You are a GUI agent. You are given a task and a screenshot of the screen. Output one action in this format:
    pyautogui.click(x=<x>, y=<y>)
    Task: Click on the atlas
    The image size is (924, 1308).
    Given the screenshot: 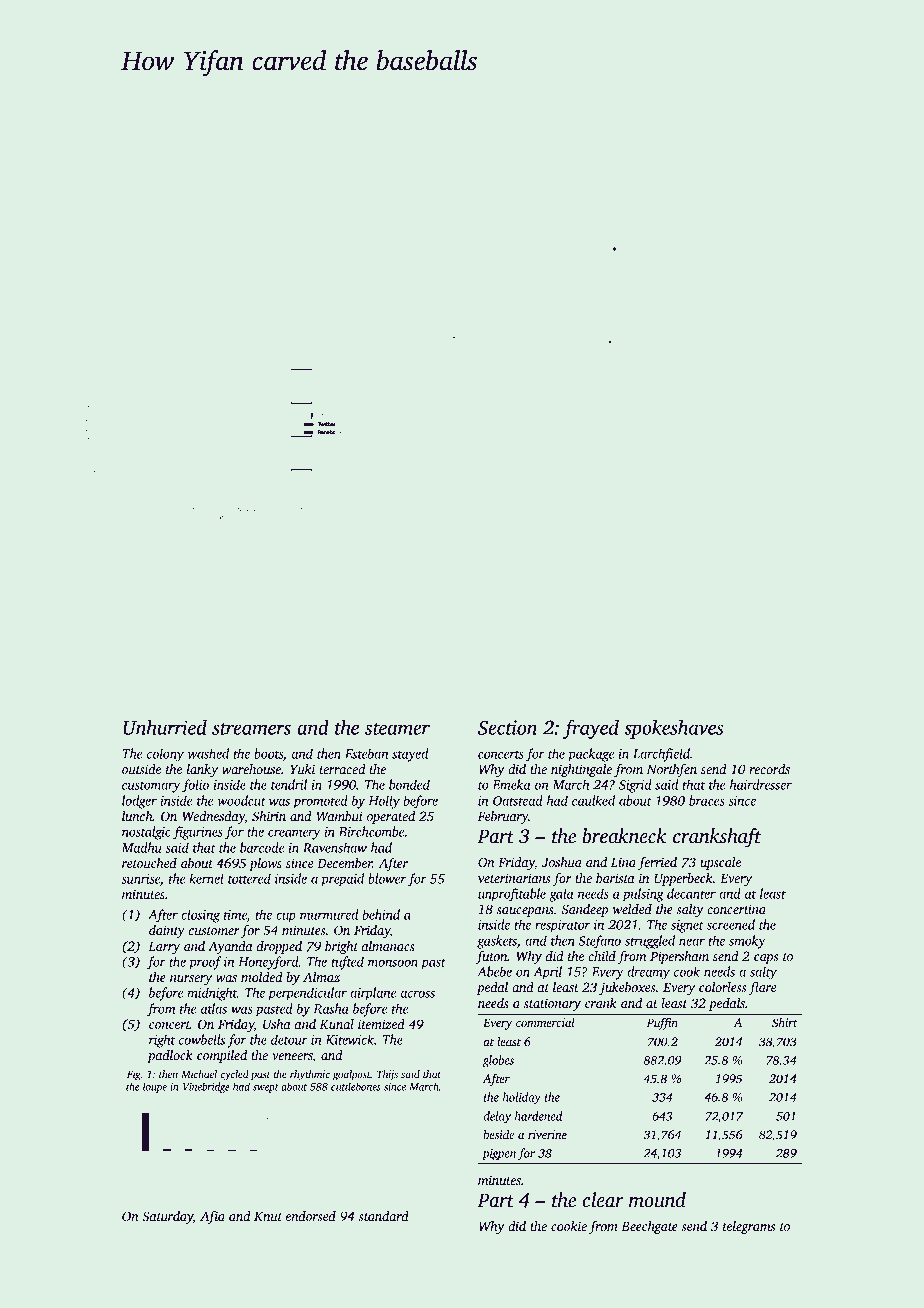 What is the action you would take?
    pyautogui.click(x=214, y=1008)
